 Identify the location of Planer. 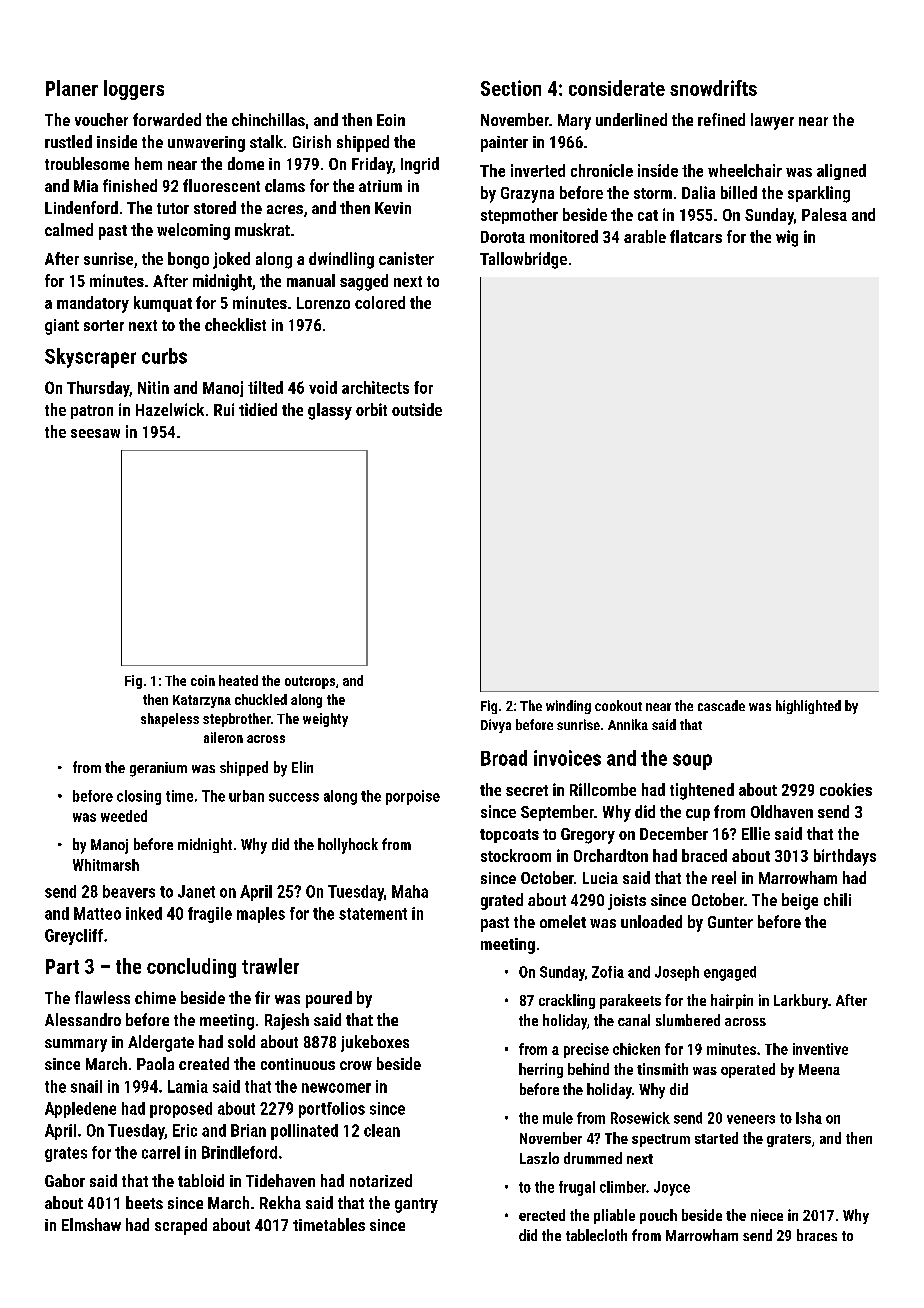
(72, 88).
